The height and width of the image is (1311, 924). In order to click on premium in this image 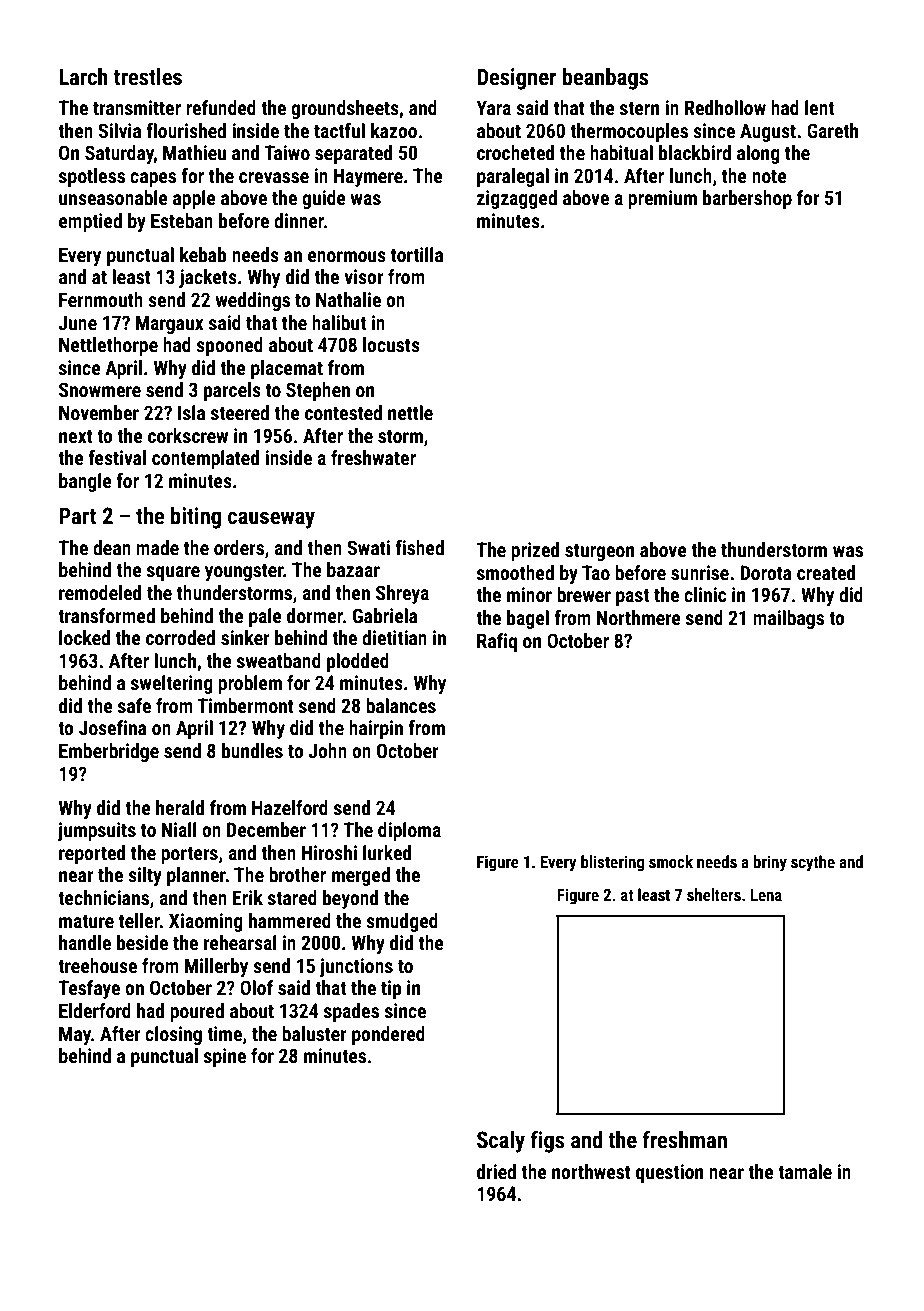, I will do `click(662, 199)`.
